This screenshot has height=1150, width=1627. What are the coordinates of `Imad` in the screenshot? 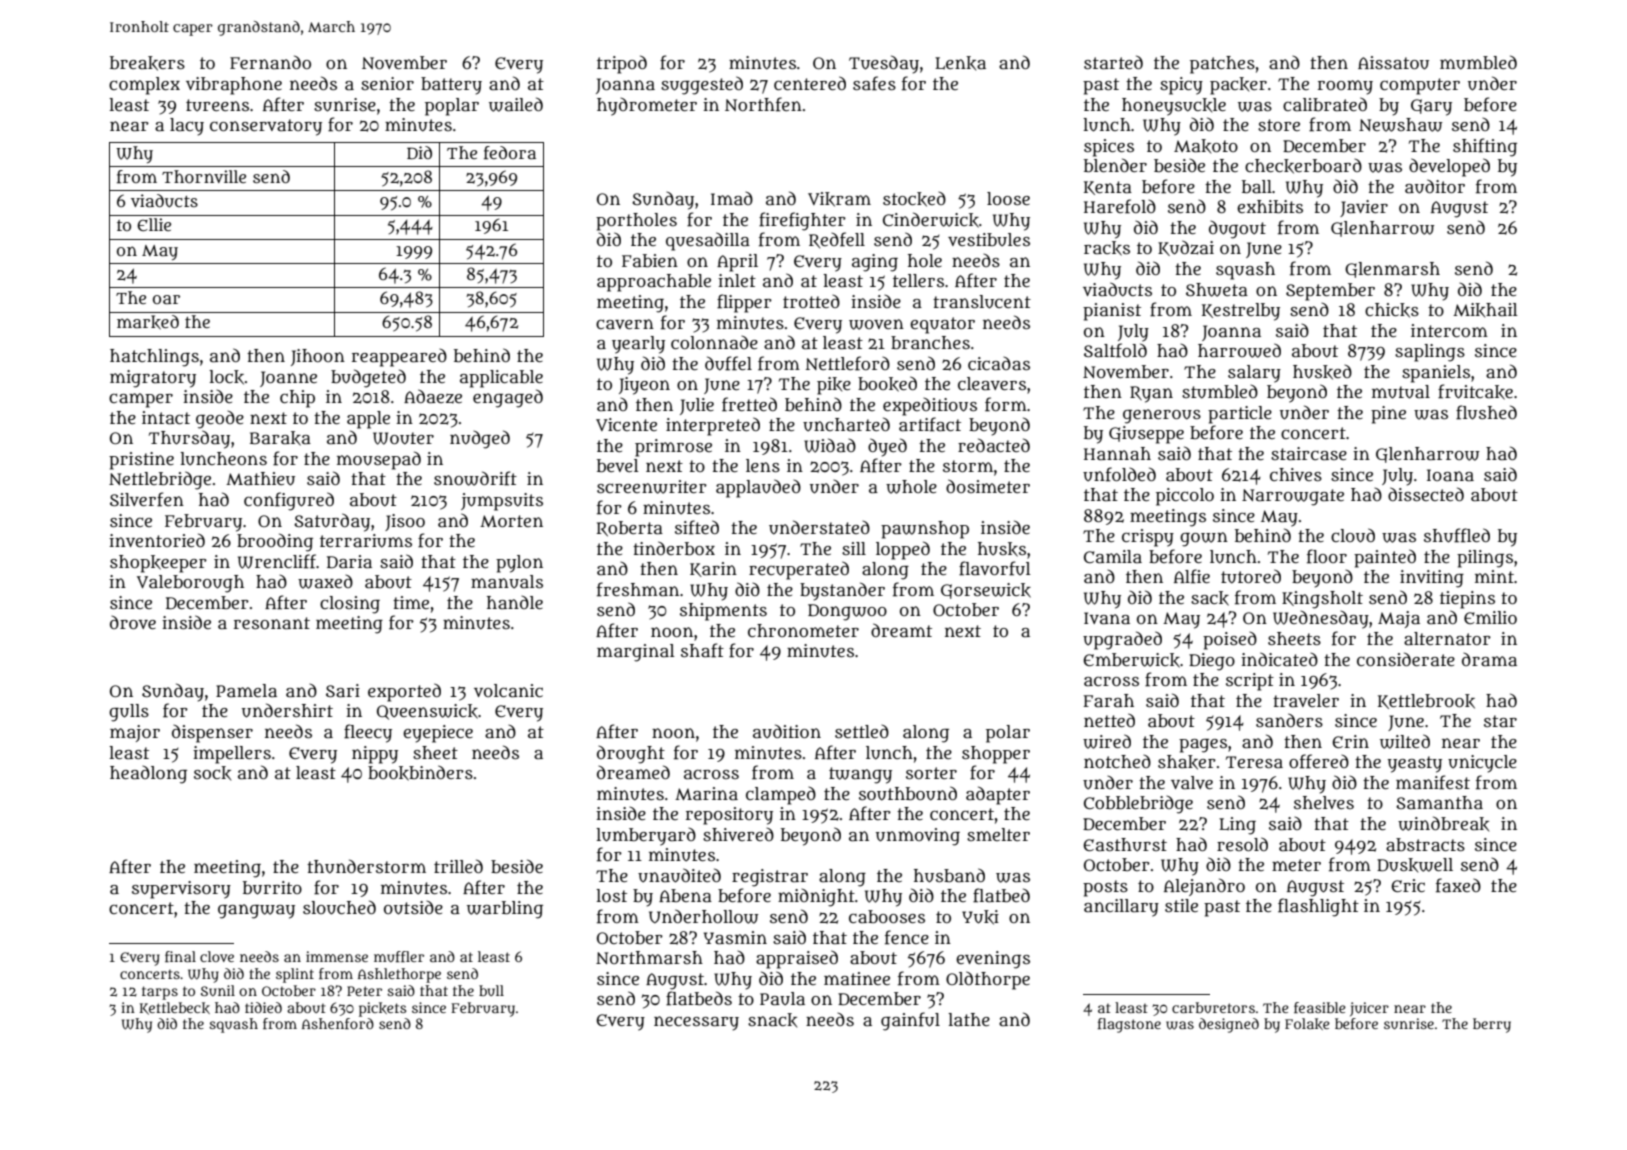 It's located at (732, 198).
